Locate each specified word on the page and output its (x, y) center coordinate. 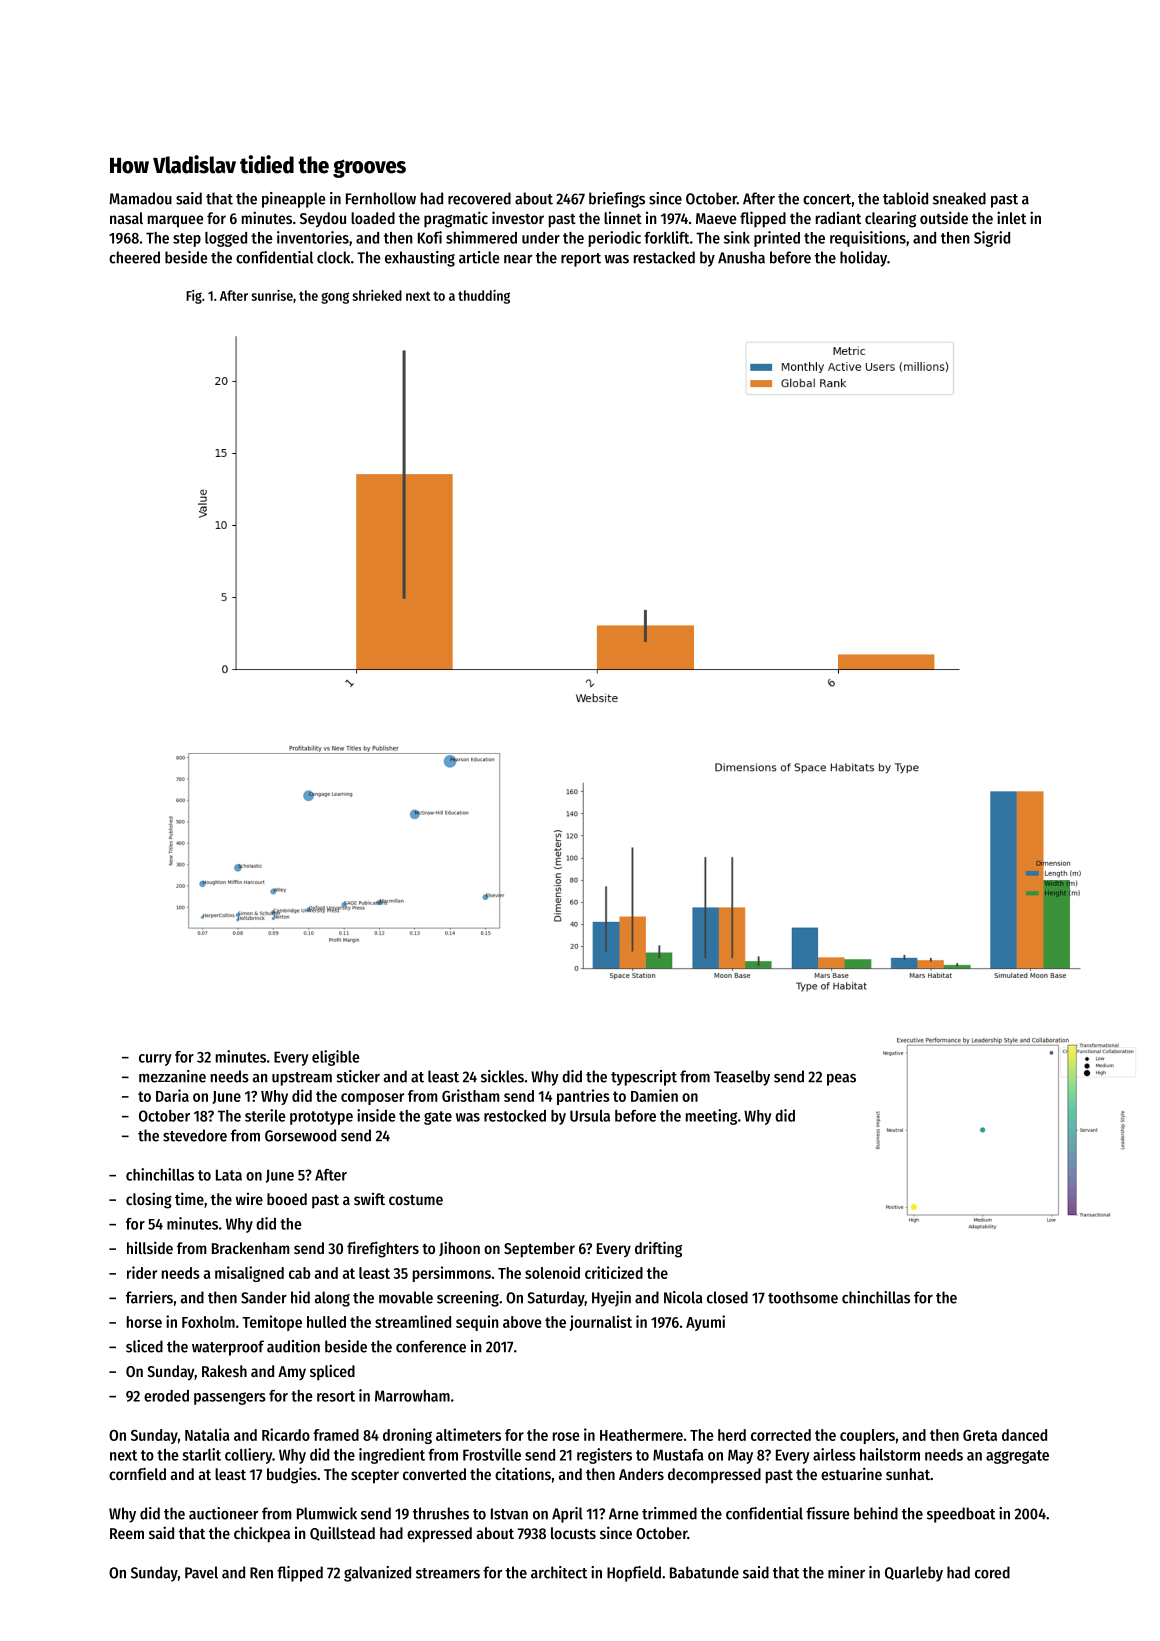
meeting (711, 1117)
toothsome (803, 1297)
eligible (336, 1058)
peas (841, 1080)
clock (333, 257)
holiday (863, 259)
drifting (658, 1249)
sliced (144, 1346)
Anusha (741, 257)
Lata (229, 1175)
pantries (583, 1097)
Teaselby (742, 1078)
